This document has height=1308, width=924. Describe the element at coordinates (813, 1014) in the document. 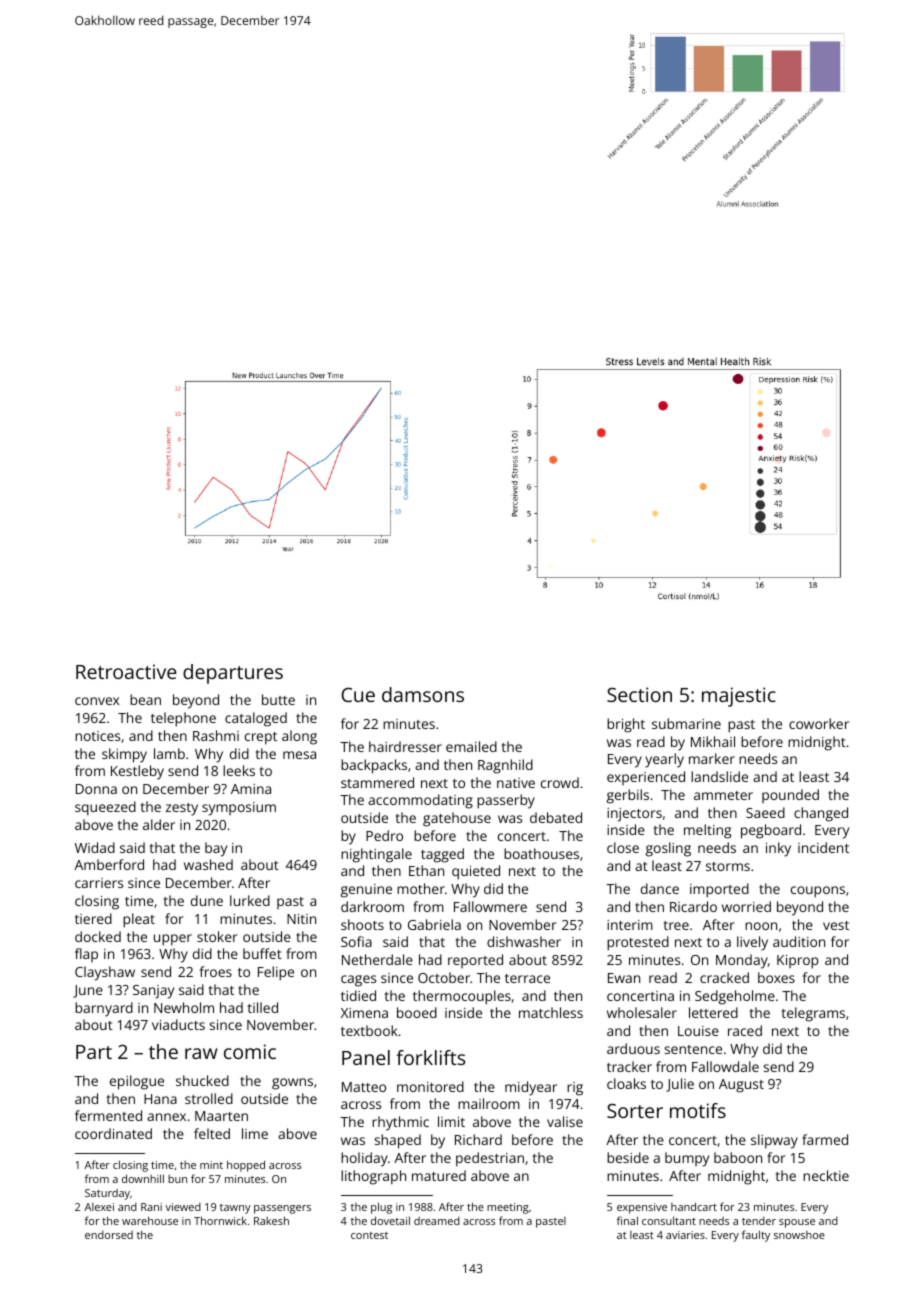

I see `telegrams` at that location.
